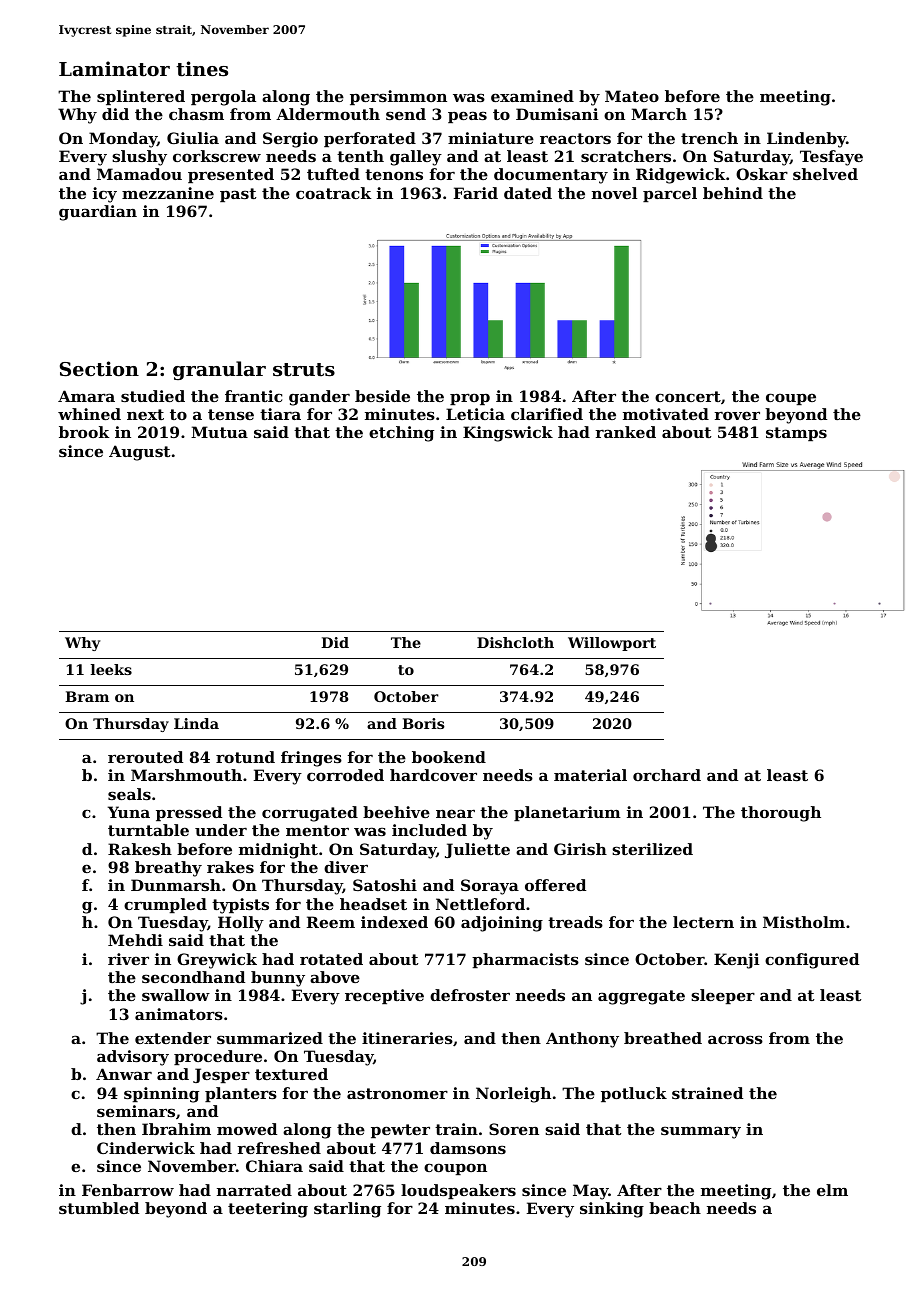  I want to click on river, so click(128, 959).
